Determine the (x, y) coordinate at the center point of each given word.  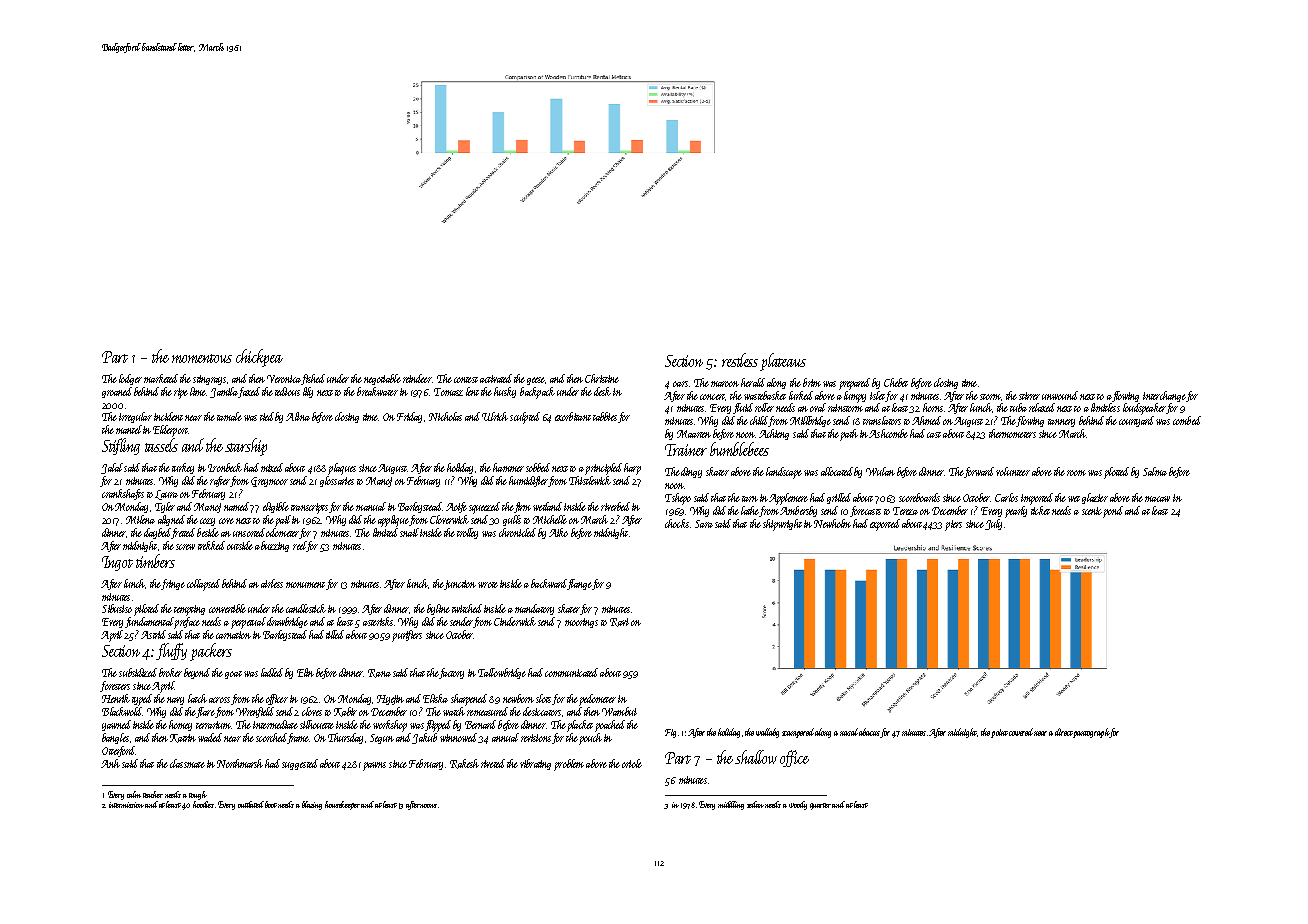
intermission (127, 805)
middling (731, 805)
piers (953, 525)
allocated (838, 471)
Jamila (224, 392)
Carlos (1006, 497)
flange (579, 584)
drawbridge (287, 622)
